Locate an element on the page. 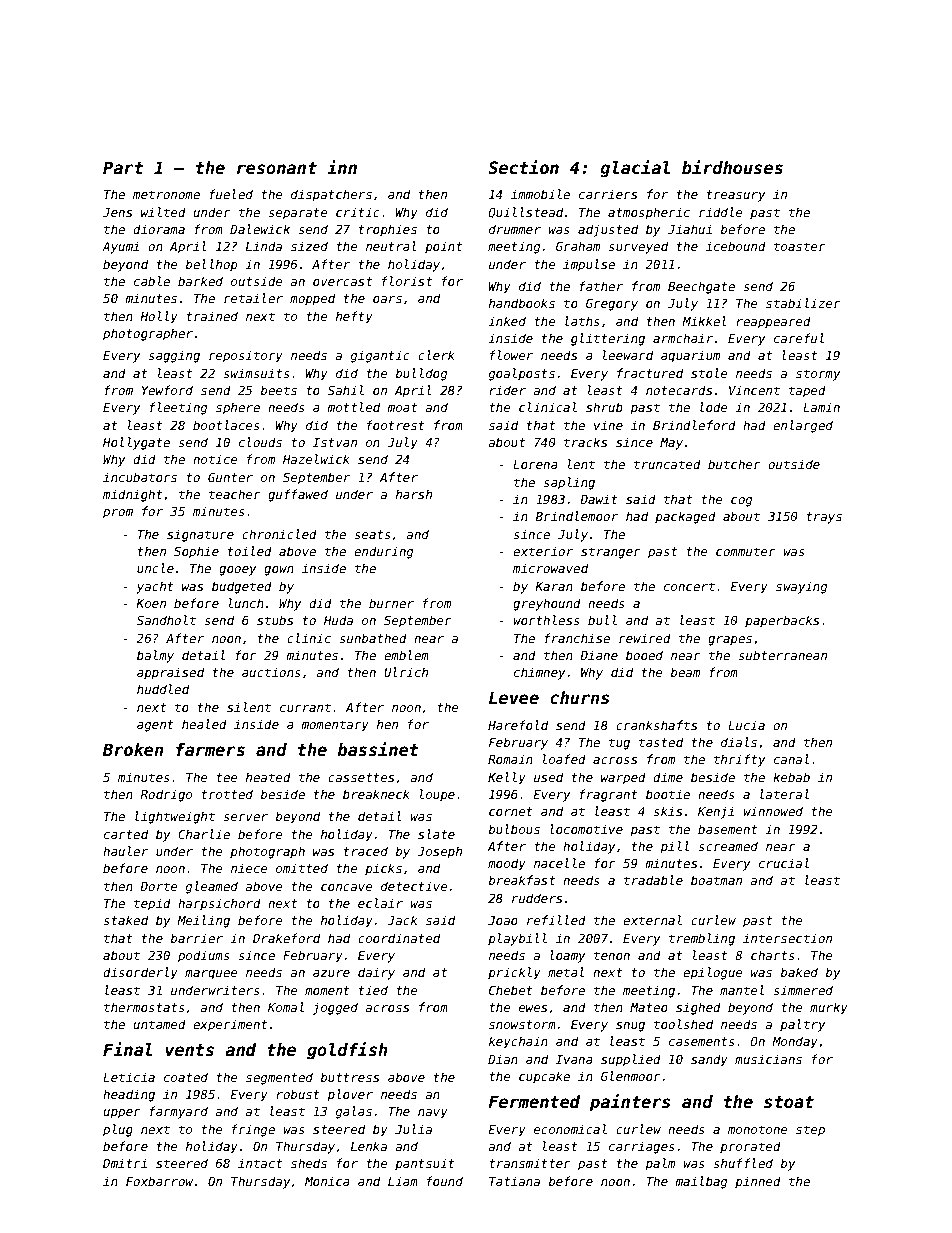 This document has height=1233, width=952. Sahil is located at coordinates (346, 390).
